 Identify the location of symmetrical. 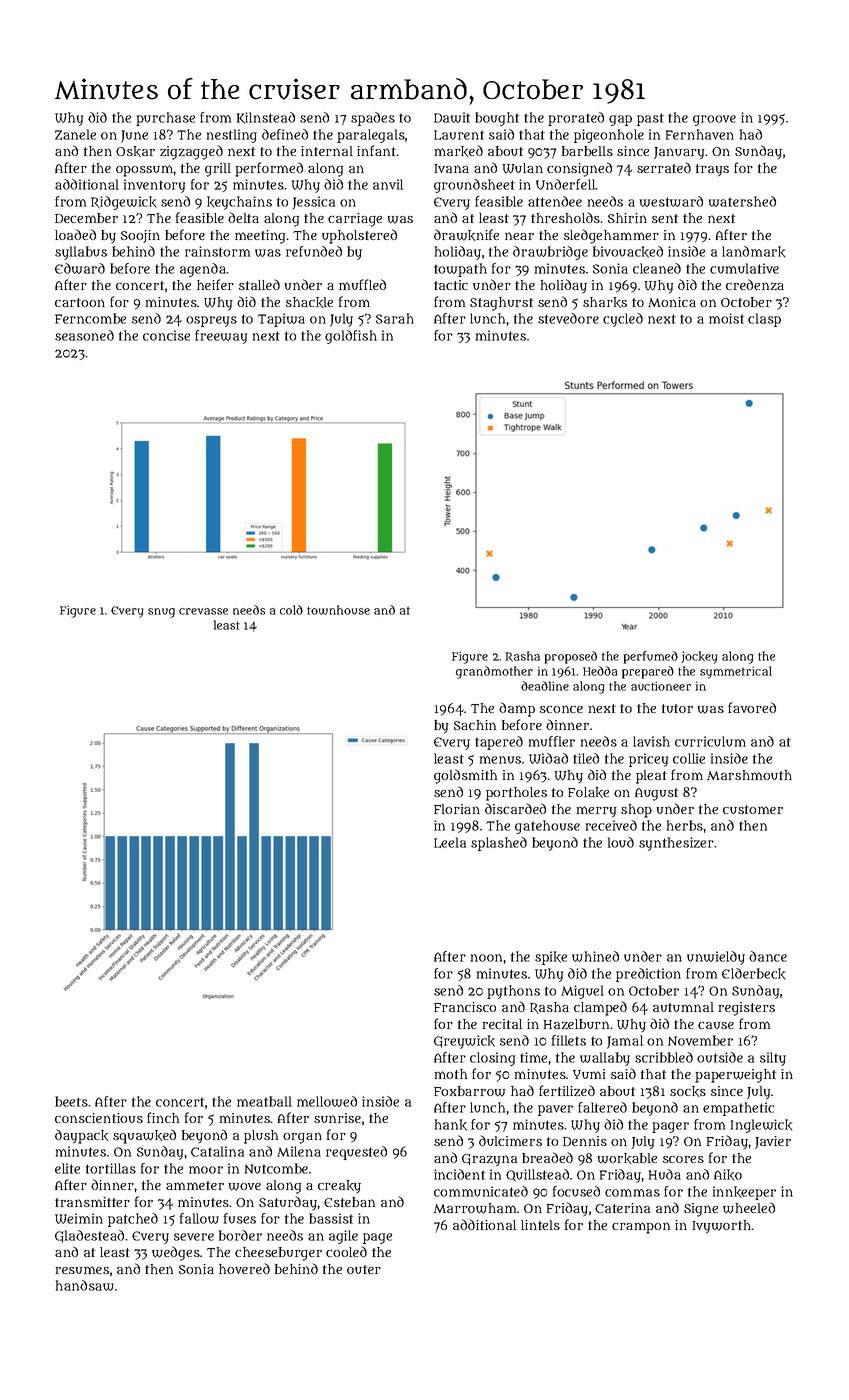
(736, 672).
